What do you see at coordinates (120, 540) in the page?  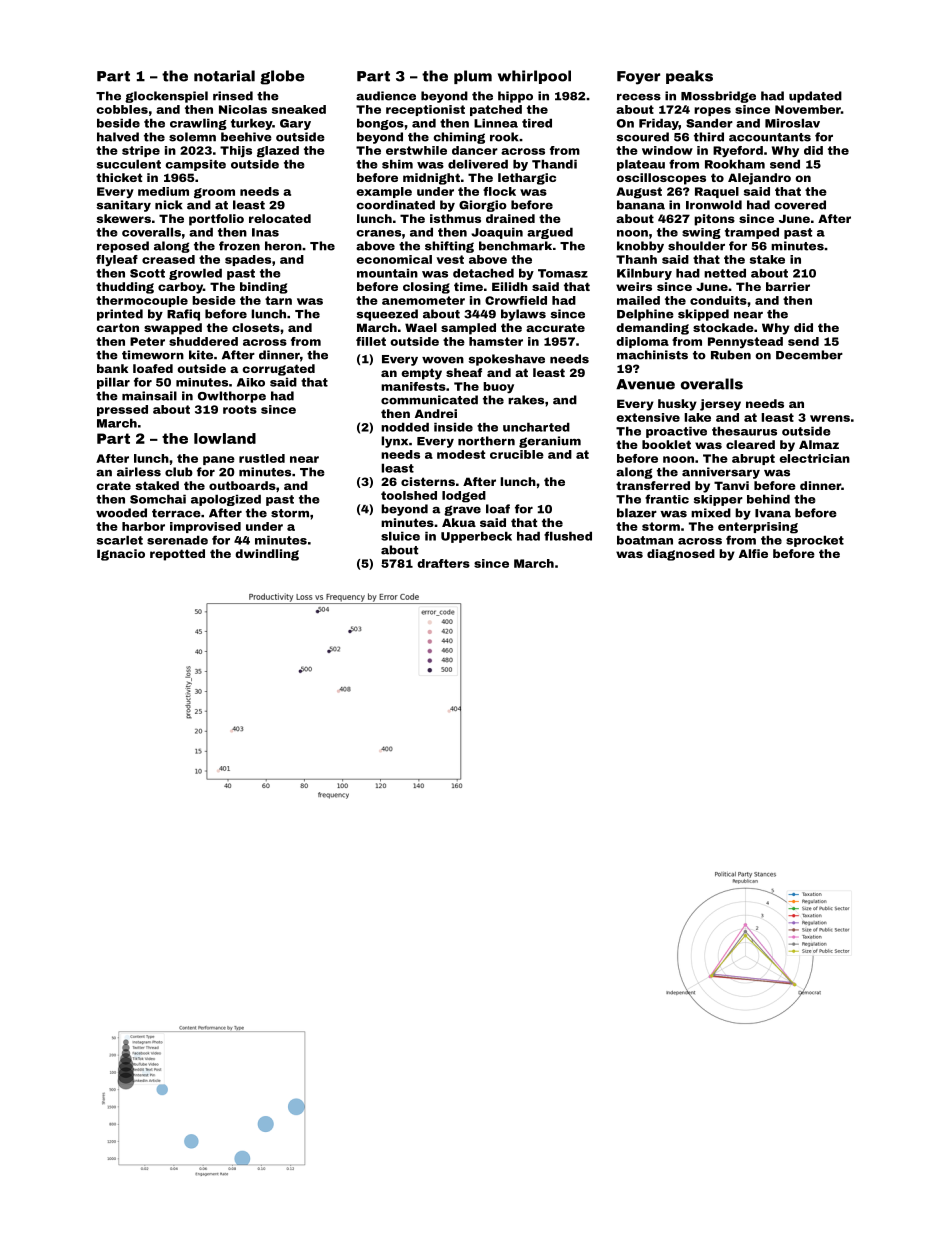 I see `scarlet` at bounding box center [120, 540].
